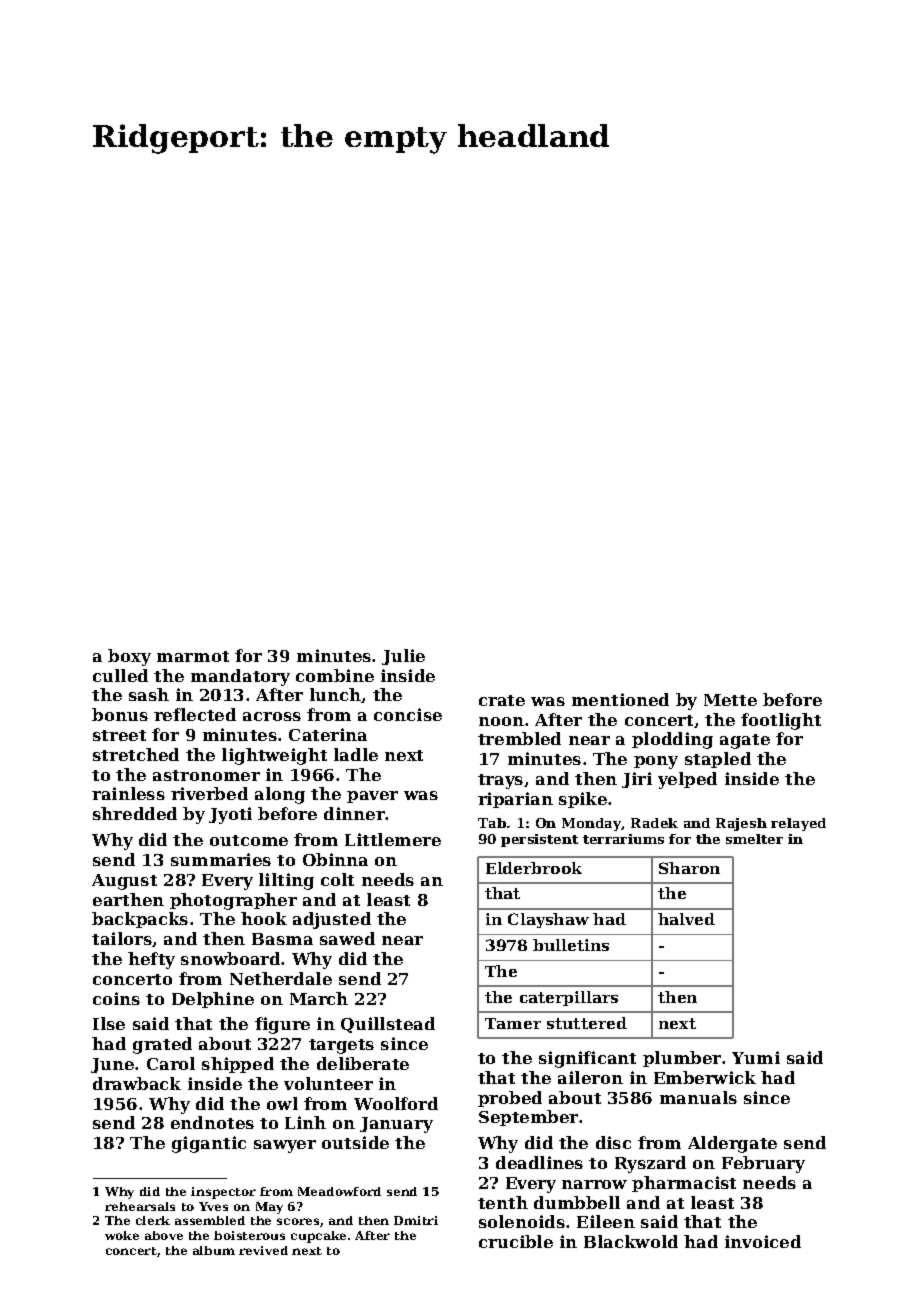 The image size is (924, 1311). What do you see at coordinates (730, 700) in the screenshot?
I see `Mette` at bounding box center [730, 700].
